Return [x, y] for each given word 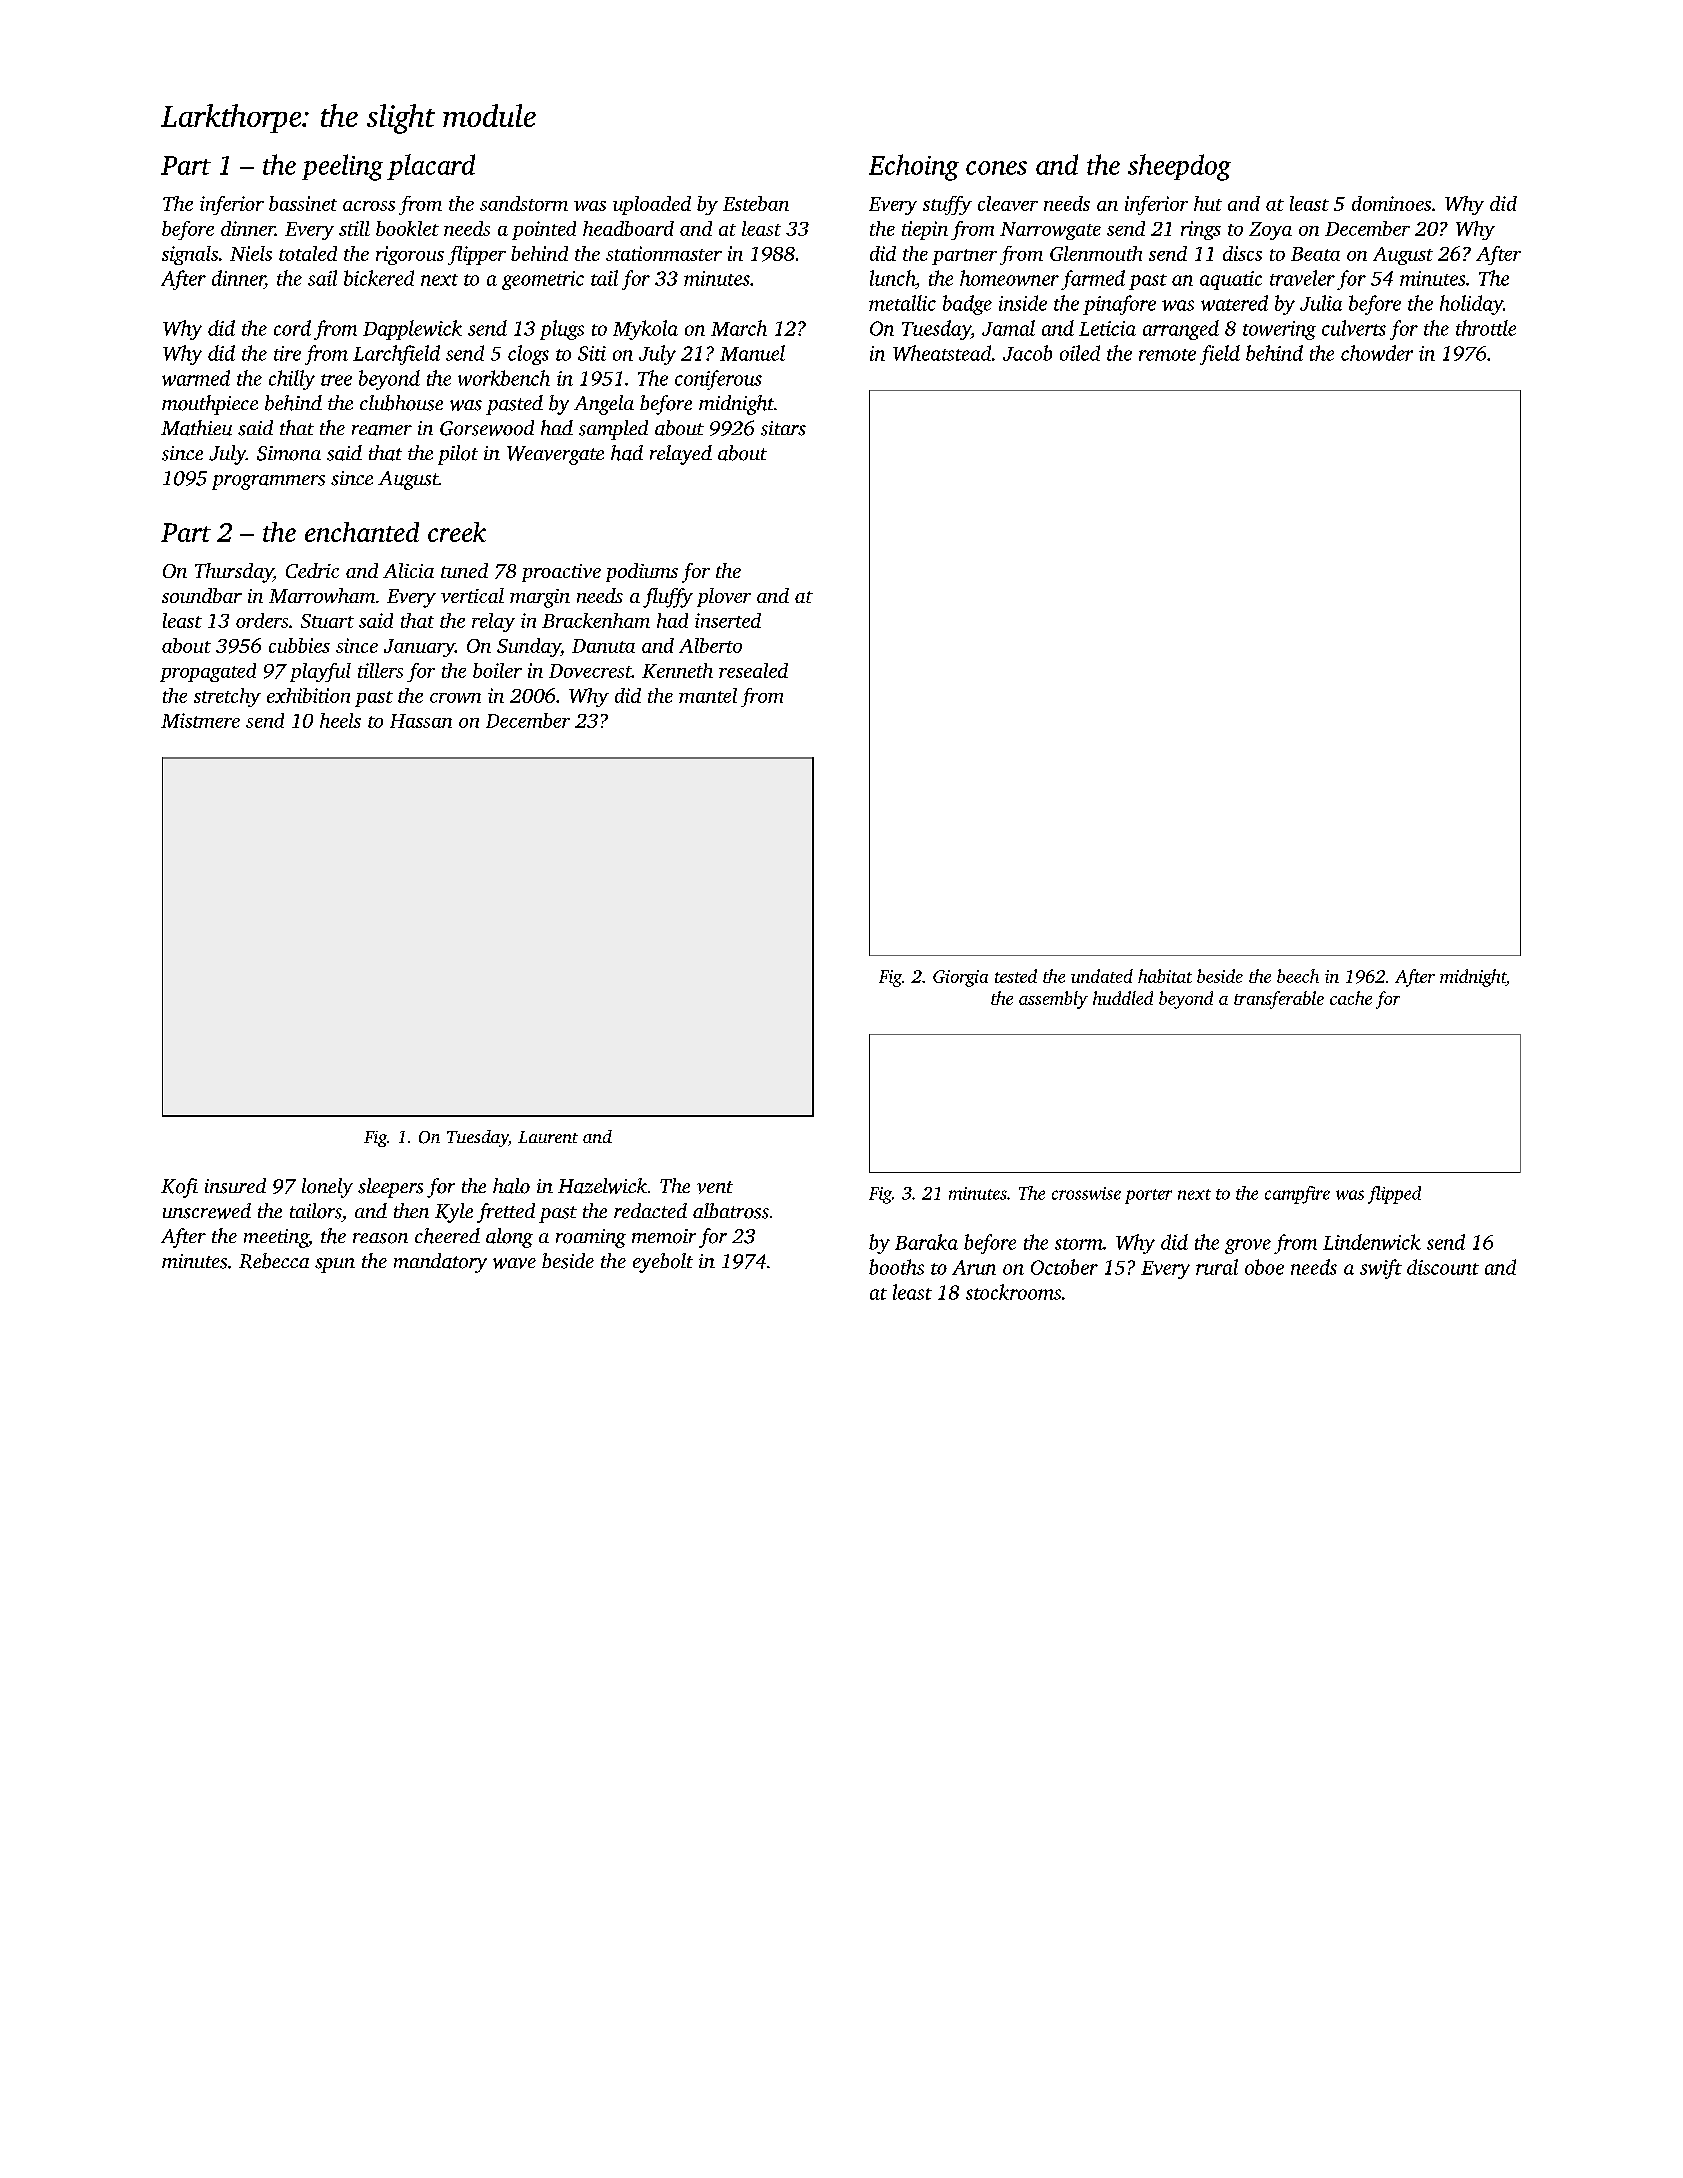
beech [1298, 976]
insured [235, 1186]
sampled [613, 430]
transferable [1279, 1000]
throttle [1486, 328]
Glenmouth [1096, 253]
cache [1351, 998]
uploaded [652, 205]
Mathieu [196, 428]
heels [340, 720]
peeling [342, 167]
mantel [708, 695]
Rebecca [274, 1261]
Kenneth [677, 670]
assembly [1053, 1000]
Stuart [327, 621]
